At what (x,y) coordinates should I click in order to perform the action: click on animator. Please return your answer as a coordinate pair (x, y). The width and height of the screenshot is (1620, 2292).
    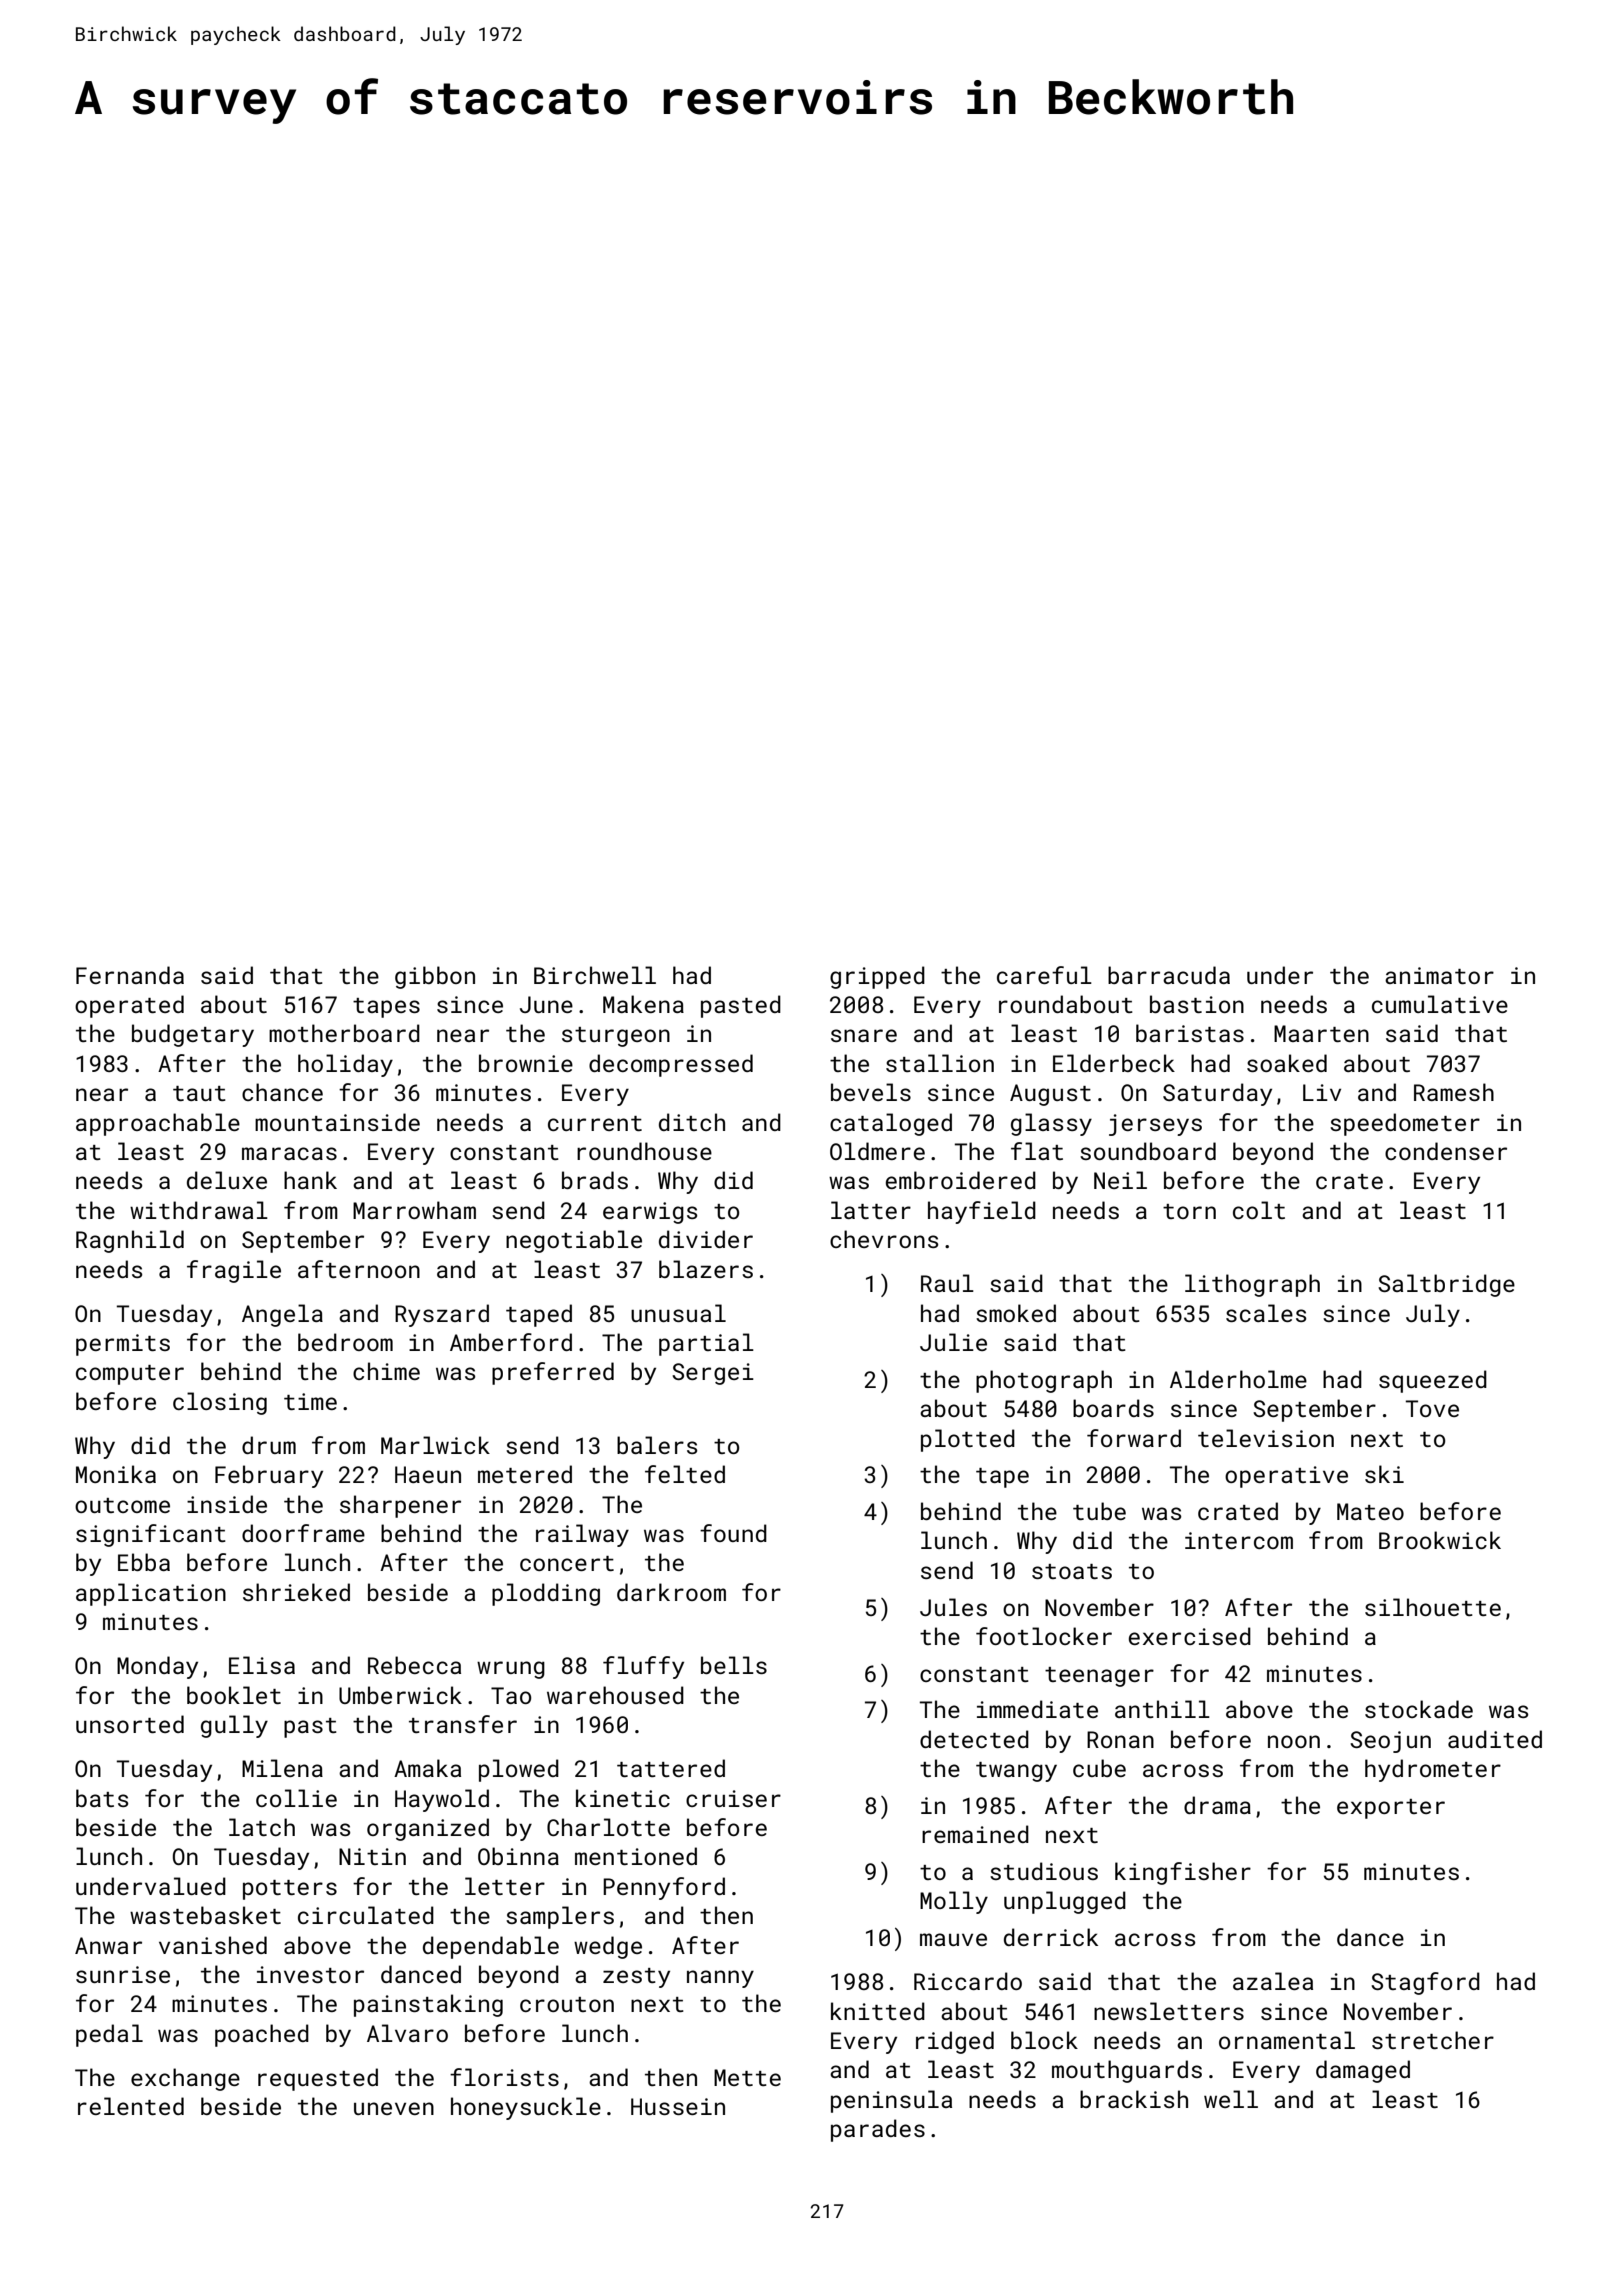
    Looking at the image, I should click on (1439, 975).
